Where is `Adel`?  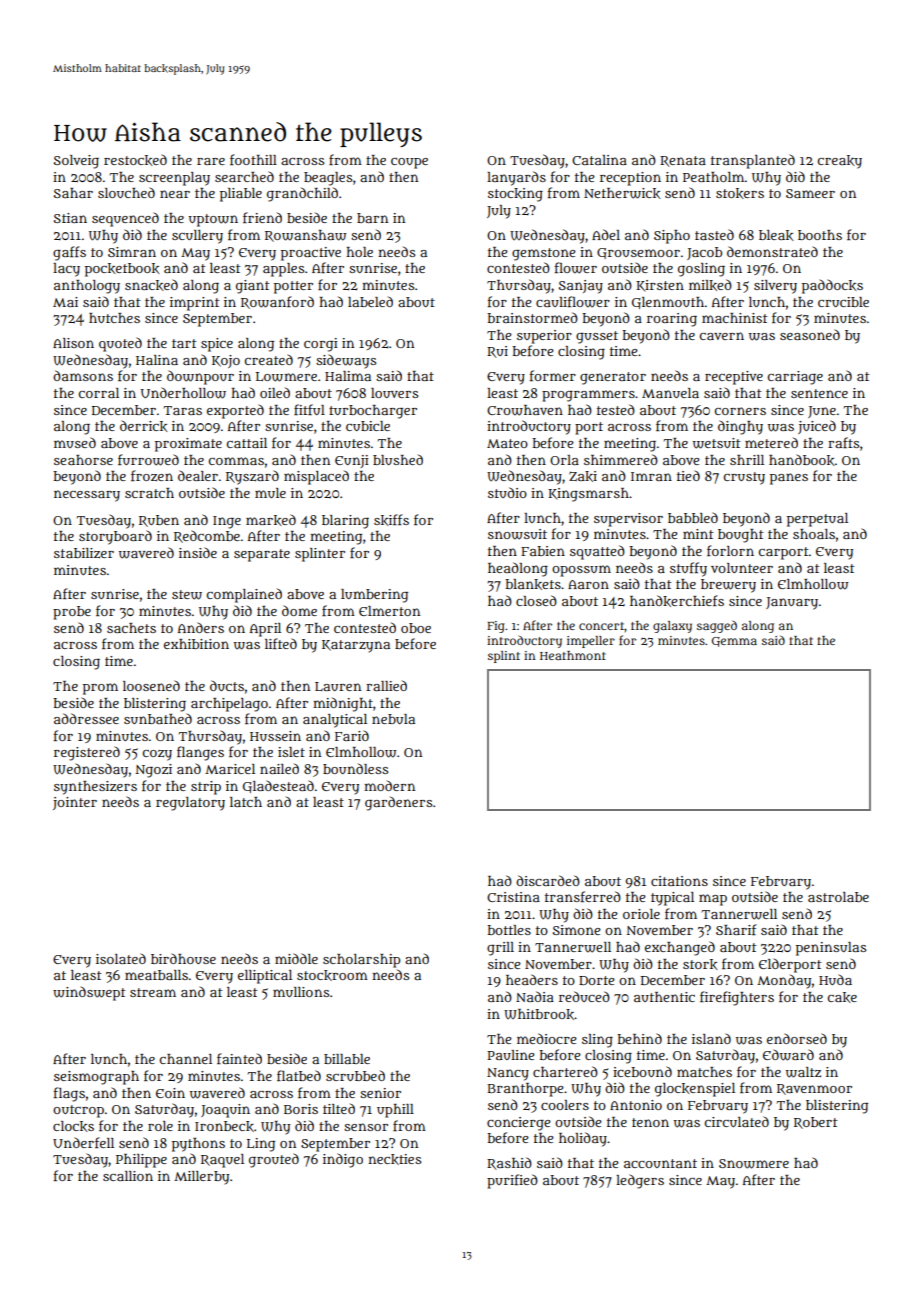
Adel is located at coordinates (606, 234).
